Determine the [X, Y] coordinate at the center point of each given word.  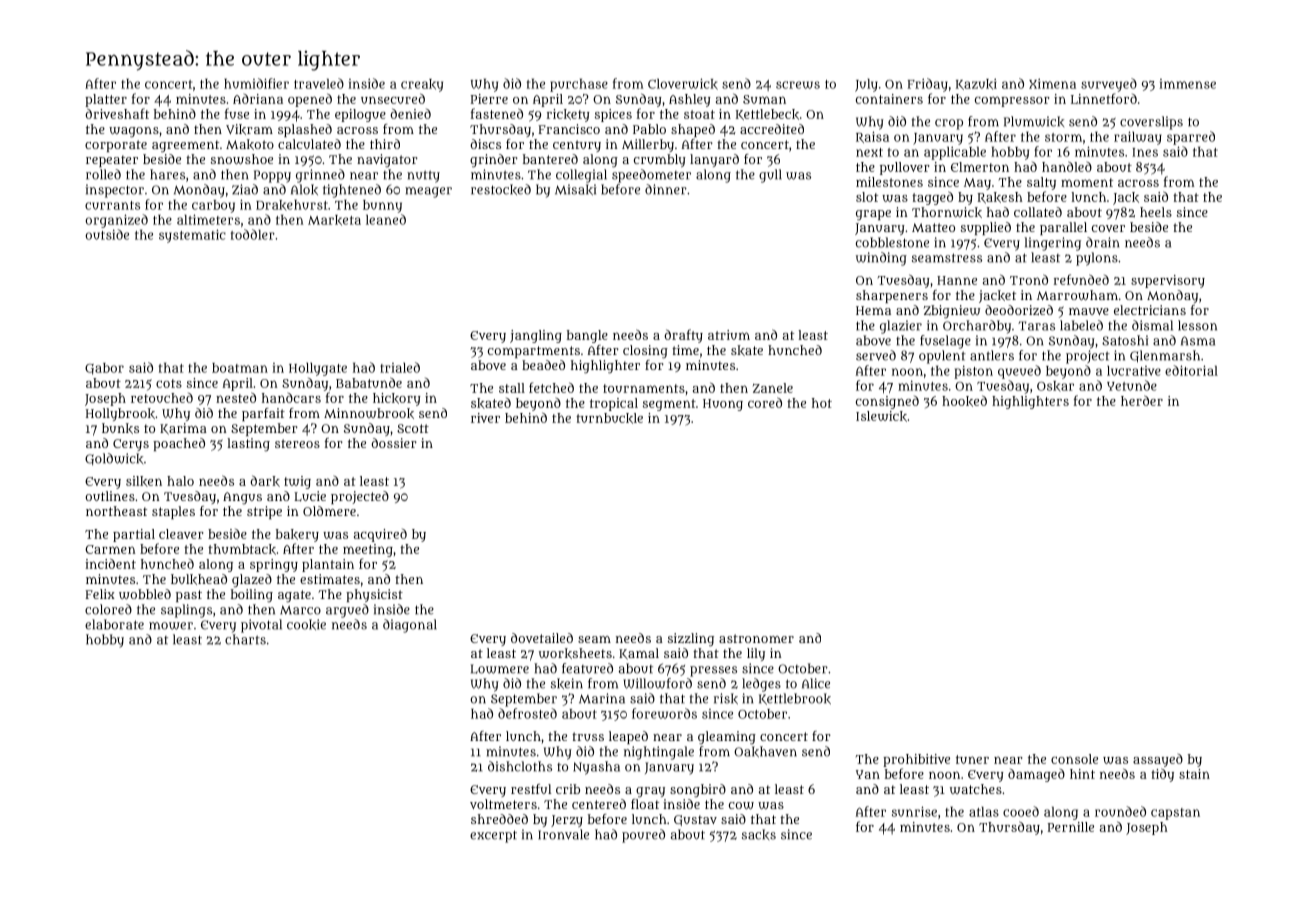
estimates [330, 579]
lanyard [714, 160]
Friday [927, 85]
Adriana [258, 99]
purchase [579, 85]
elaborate [114, 624]
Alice [816, 683]
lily [756, 654]
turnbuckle [609, 418]
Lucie [310, 496]
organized [116, 221]
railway [1138, 138]
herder [1142, 400]
